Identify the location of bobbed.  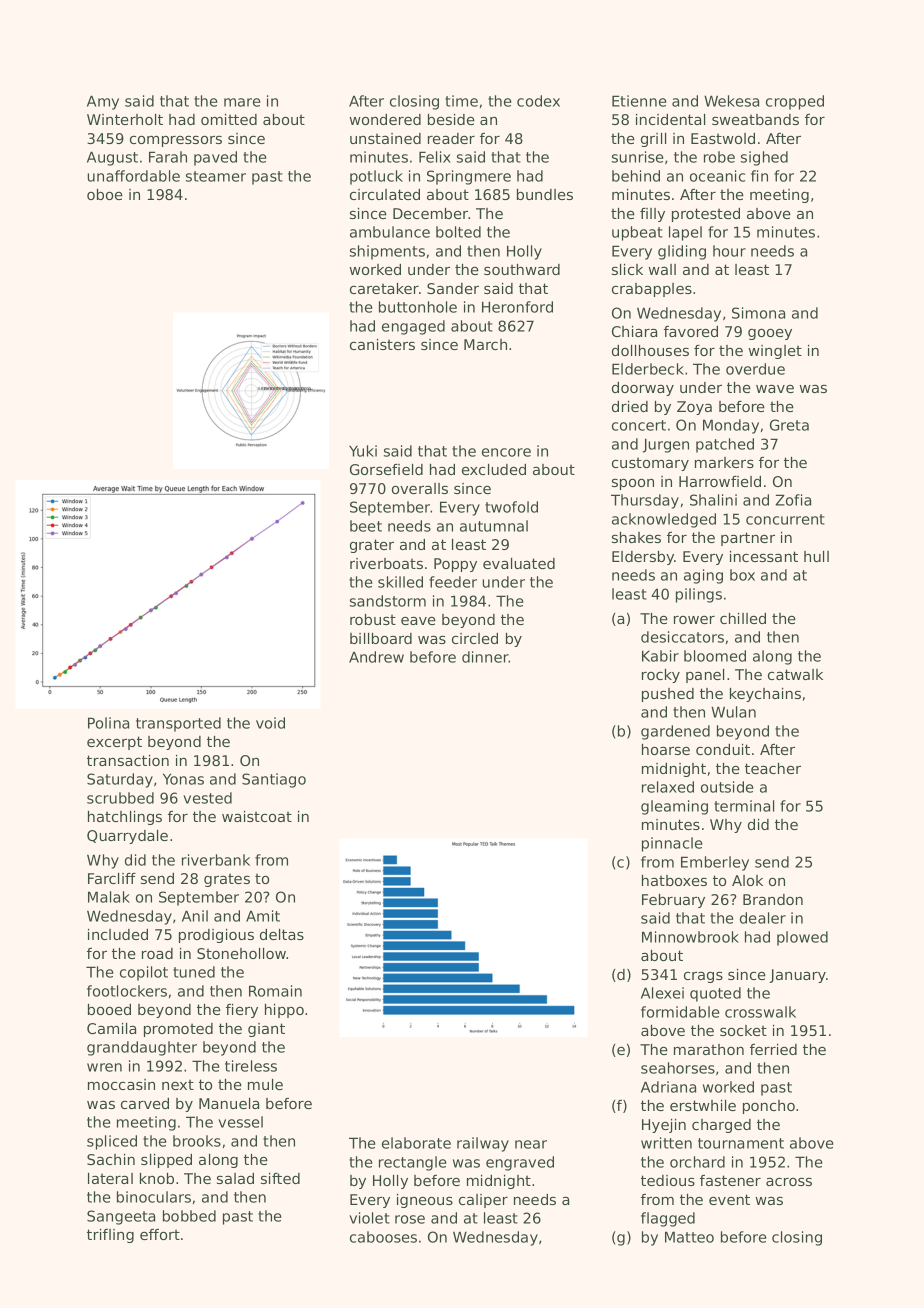
(189, 1216).
